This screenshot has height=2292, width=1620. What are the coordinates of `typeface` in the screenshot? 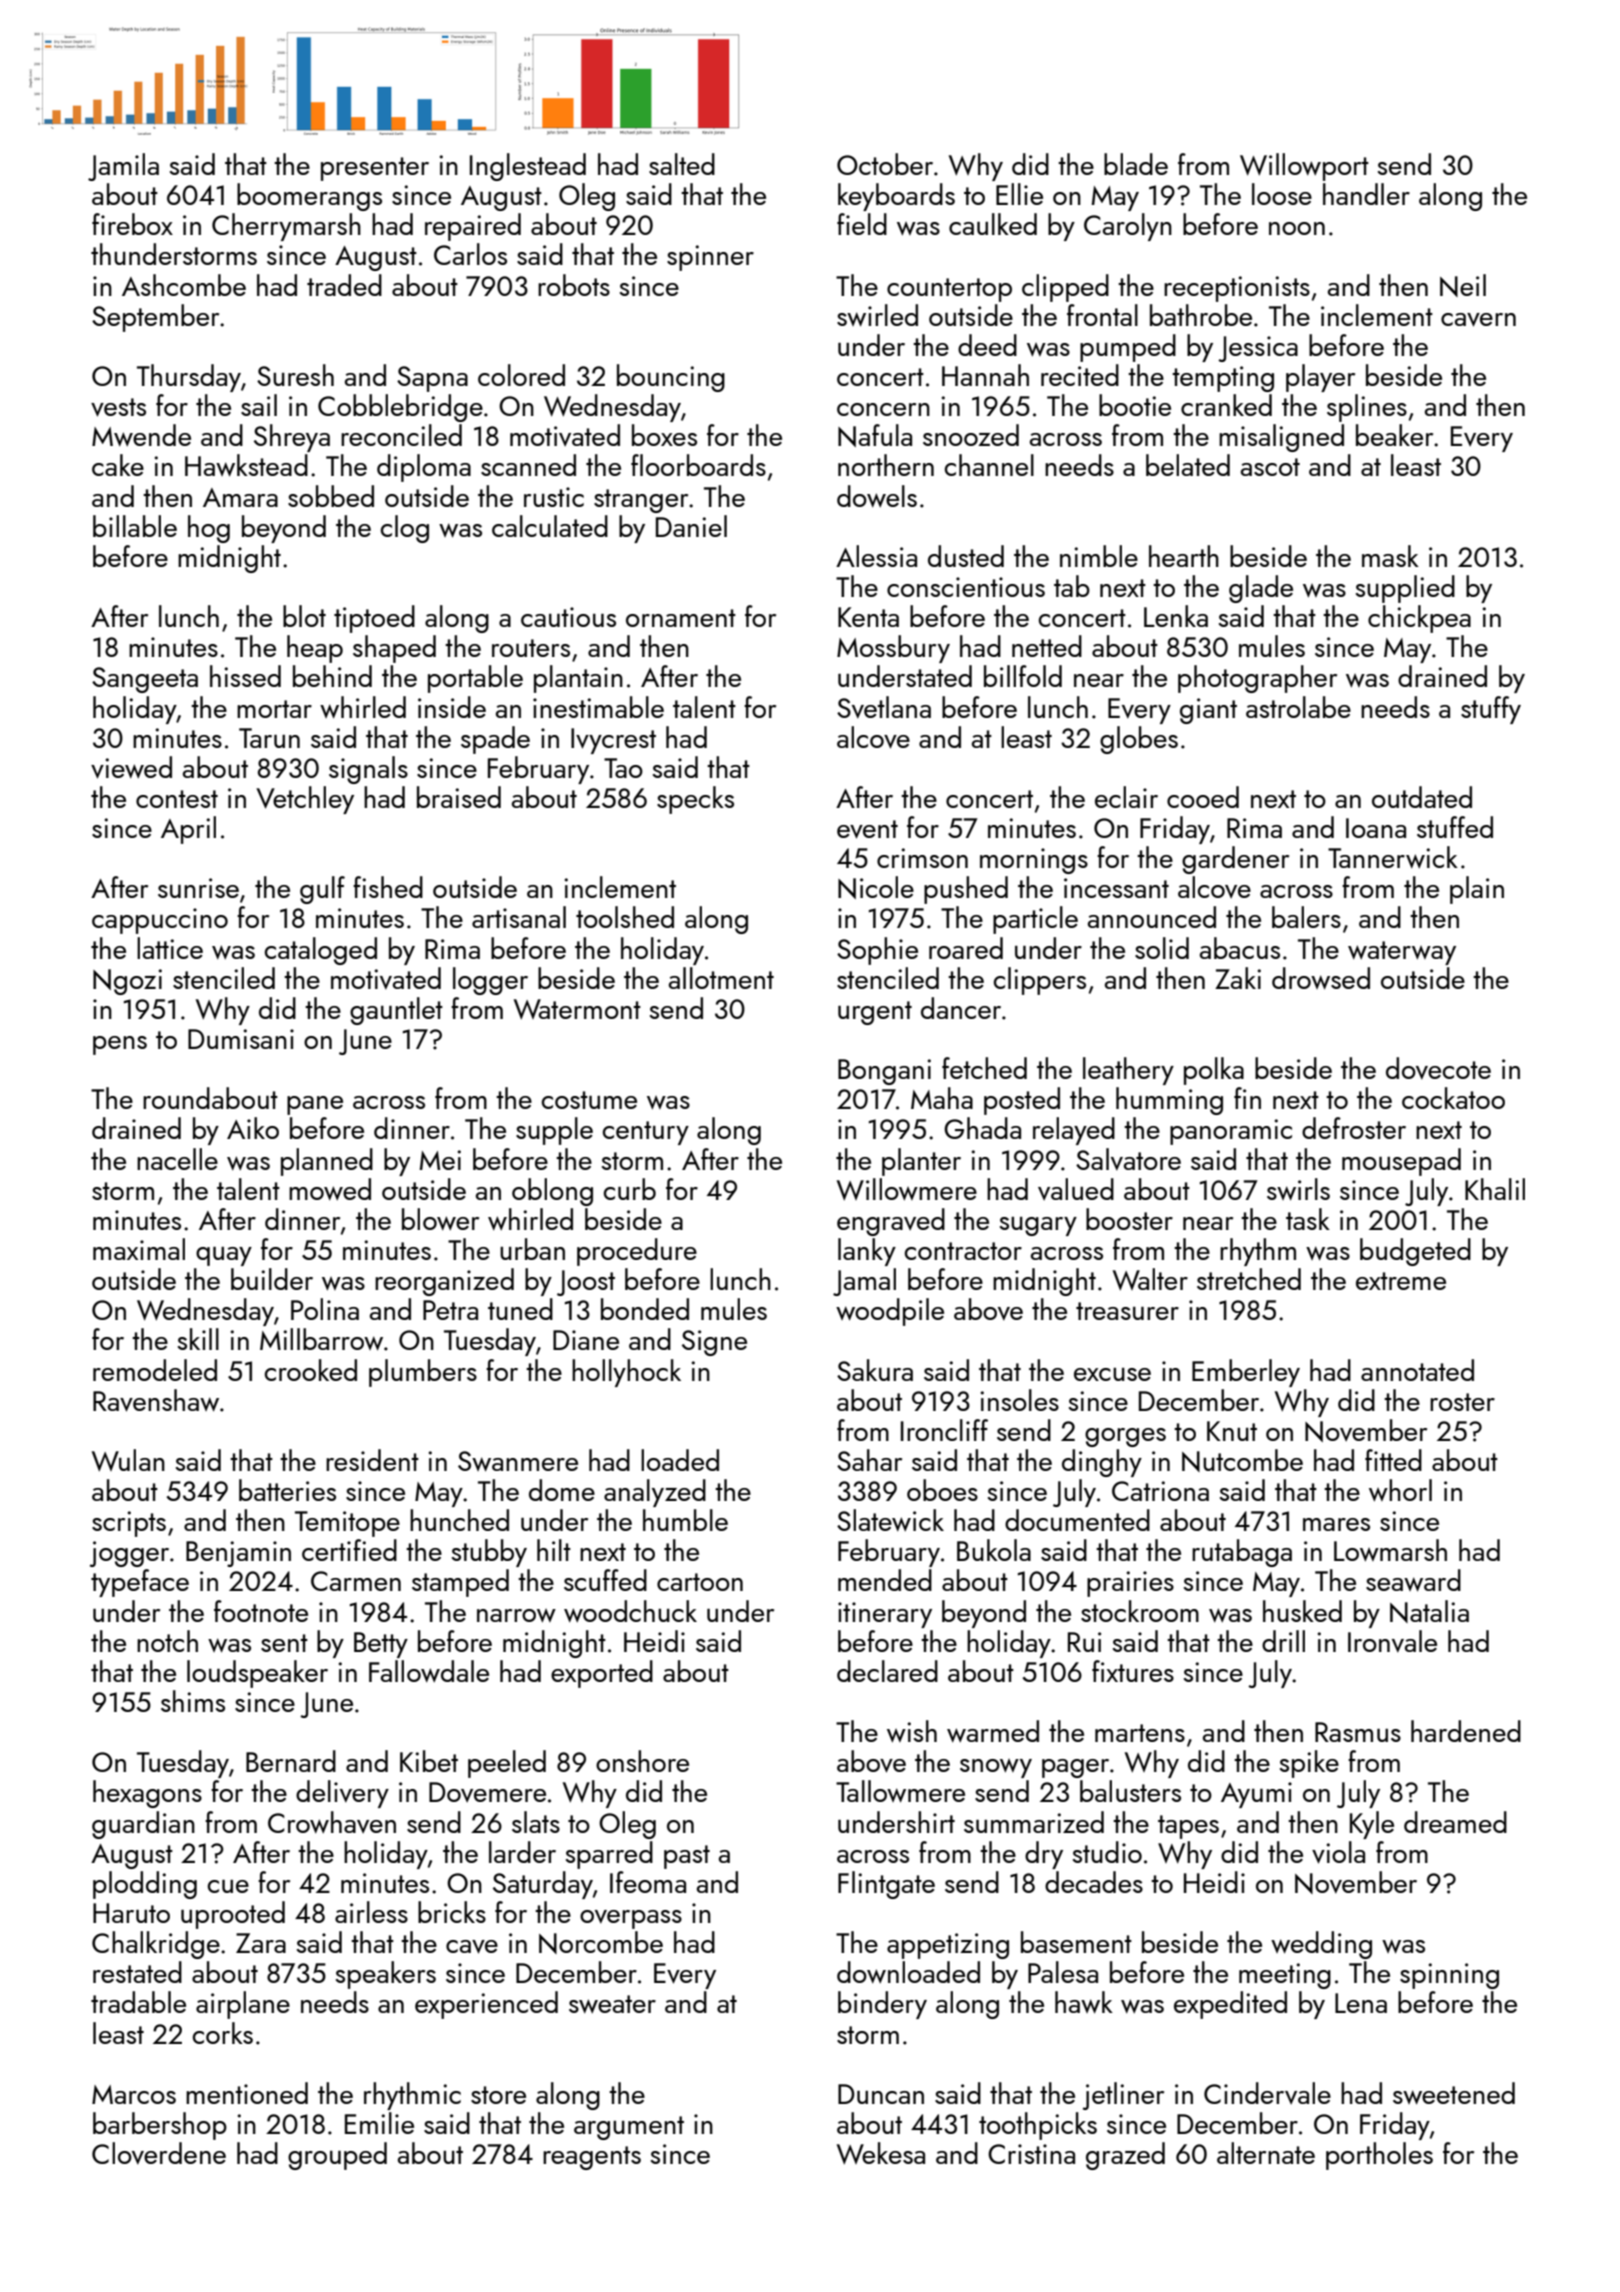 It's located at (140, 1583).
